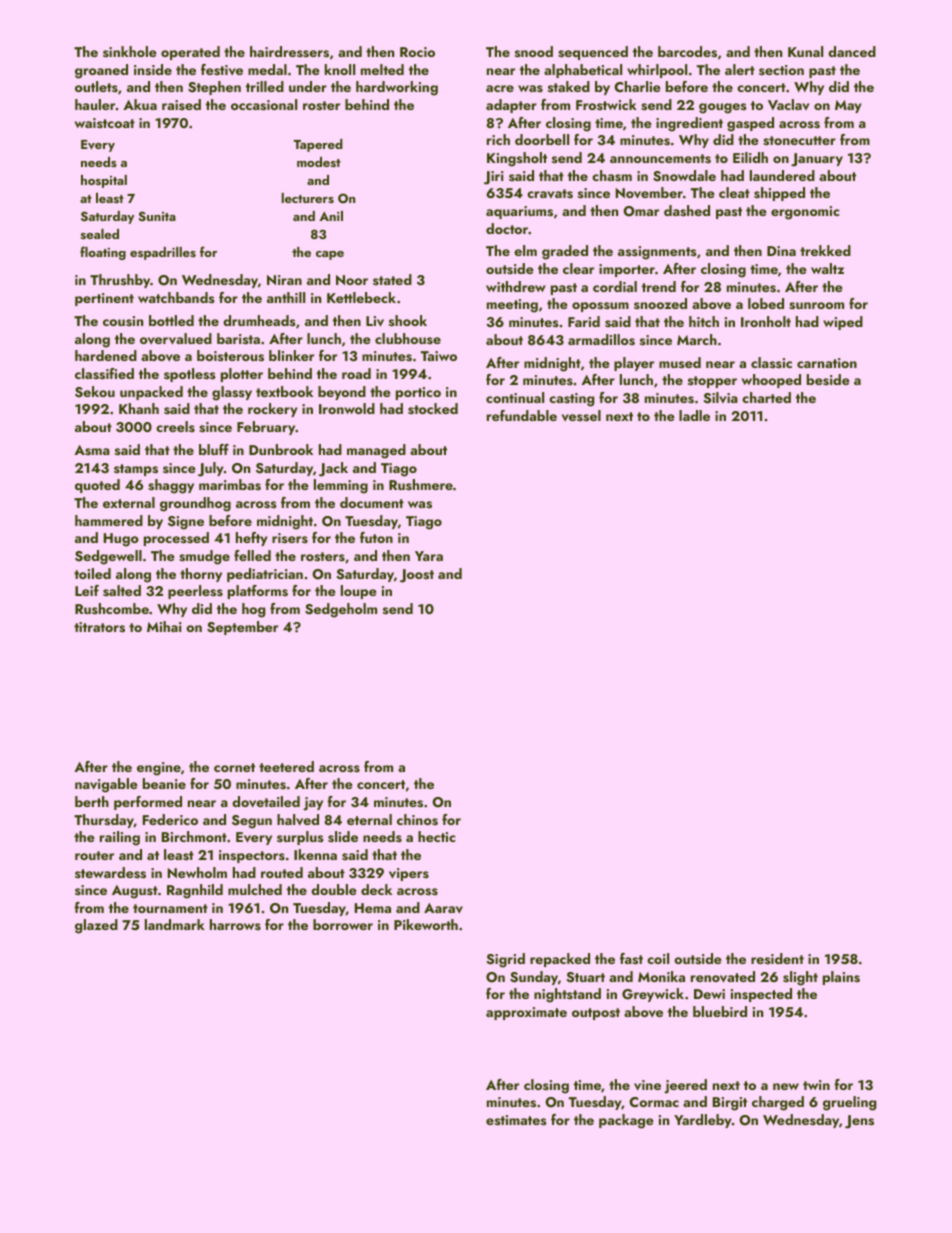  Describe the element at coordinates (522, 415) in the screenshot. I see `refundable` at that location.
